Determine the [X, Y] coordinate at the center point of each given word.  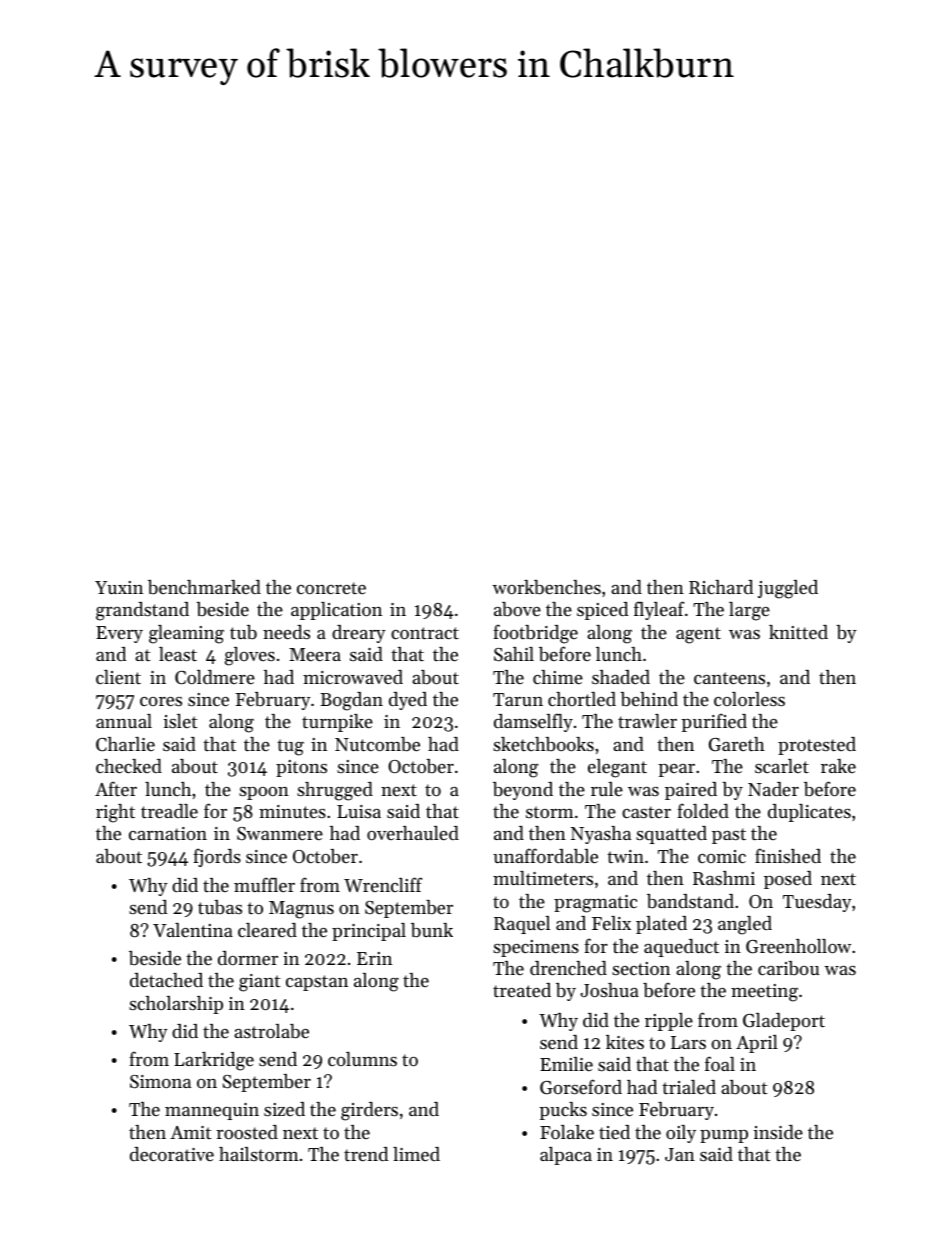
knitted [798, 632]
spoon [264, 793]
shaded [621, 677]
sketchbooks [543, 744]
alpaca [566, 1156]
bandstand [690, 901]
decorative [172, 1154]
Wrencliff [383, 884]
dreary [359, 634]
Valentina [193, 930]
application [336, 611]
